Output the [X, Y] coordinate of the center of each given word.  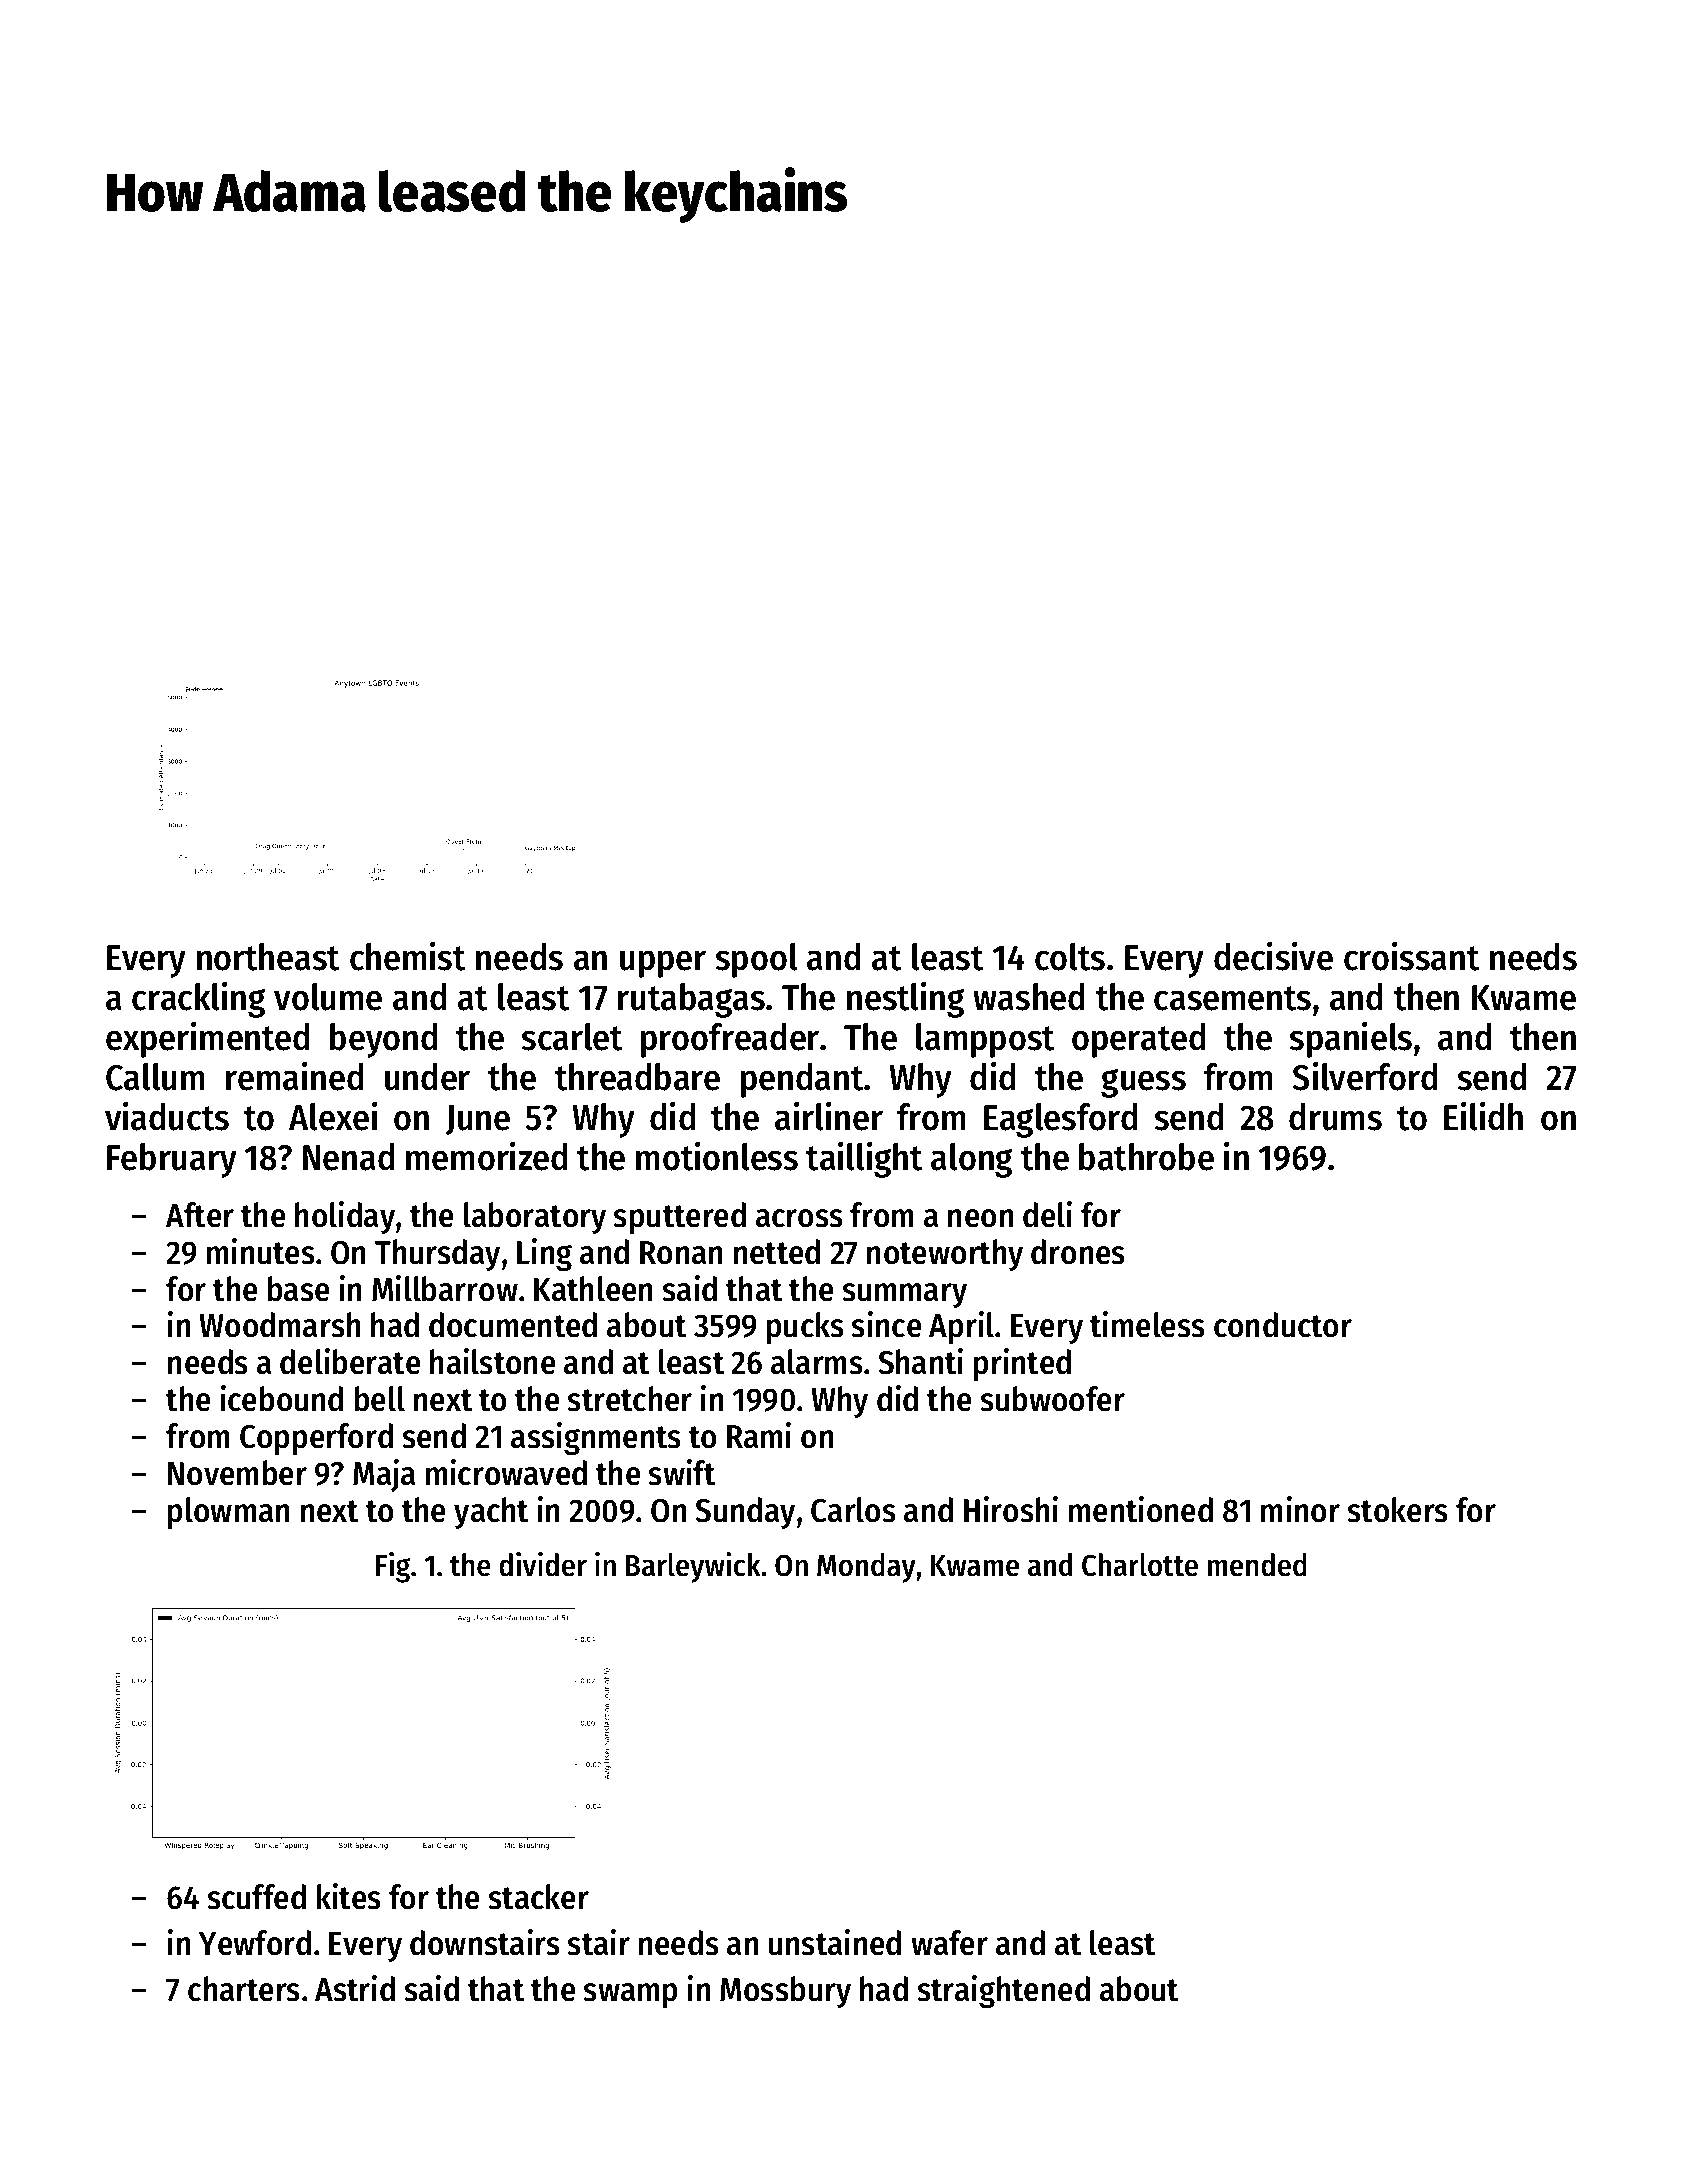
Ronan [681, 1253]
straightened [1004, 1991]
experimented [207, 1039]
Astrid [355, 1988]
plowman [229, 1513]
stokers [1398, 1510]
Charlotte [1140, 1565]
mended [1257, 1565]
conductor [1283, 1325]
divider [543, 1564]
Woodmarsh [280, 1325]
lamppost [985, 1040]
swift [682, 1472]
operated [1138, 1040]
